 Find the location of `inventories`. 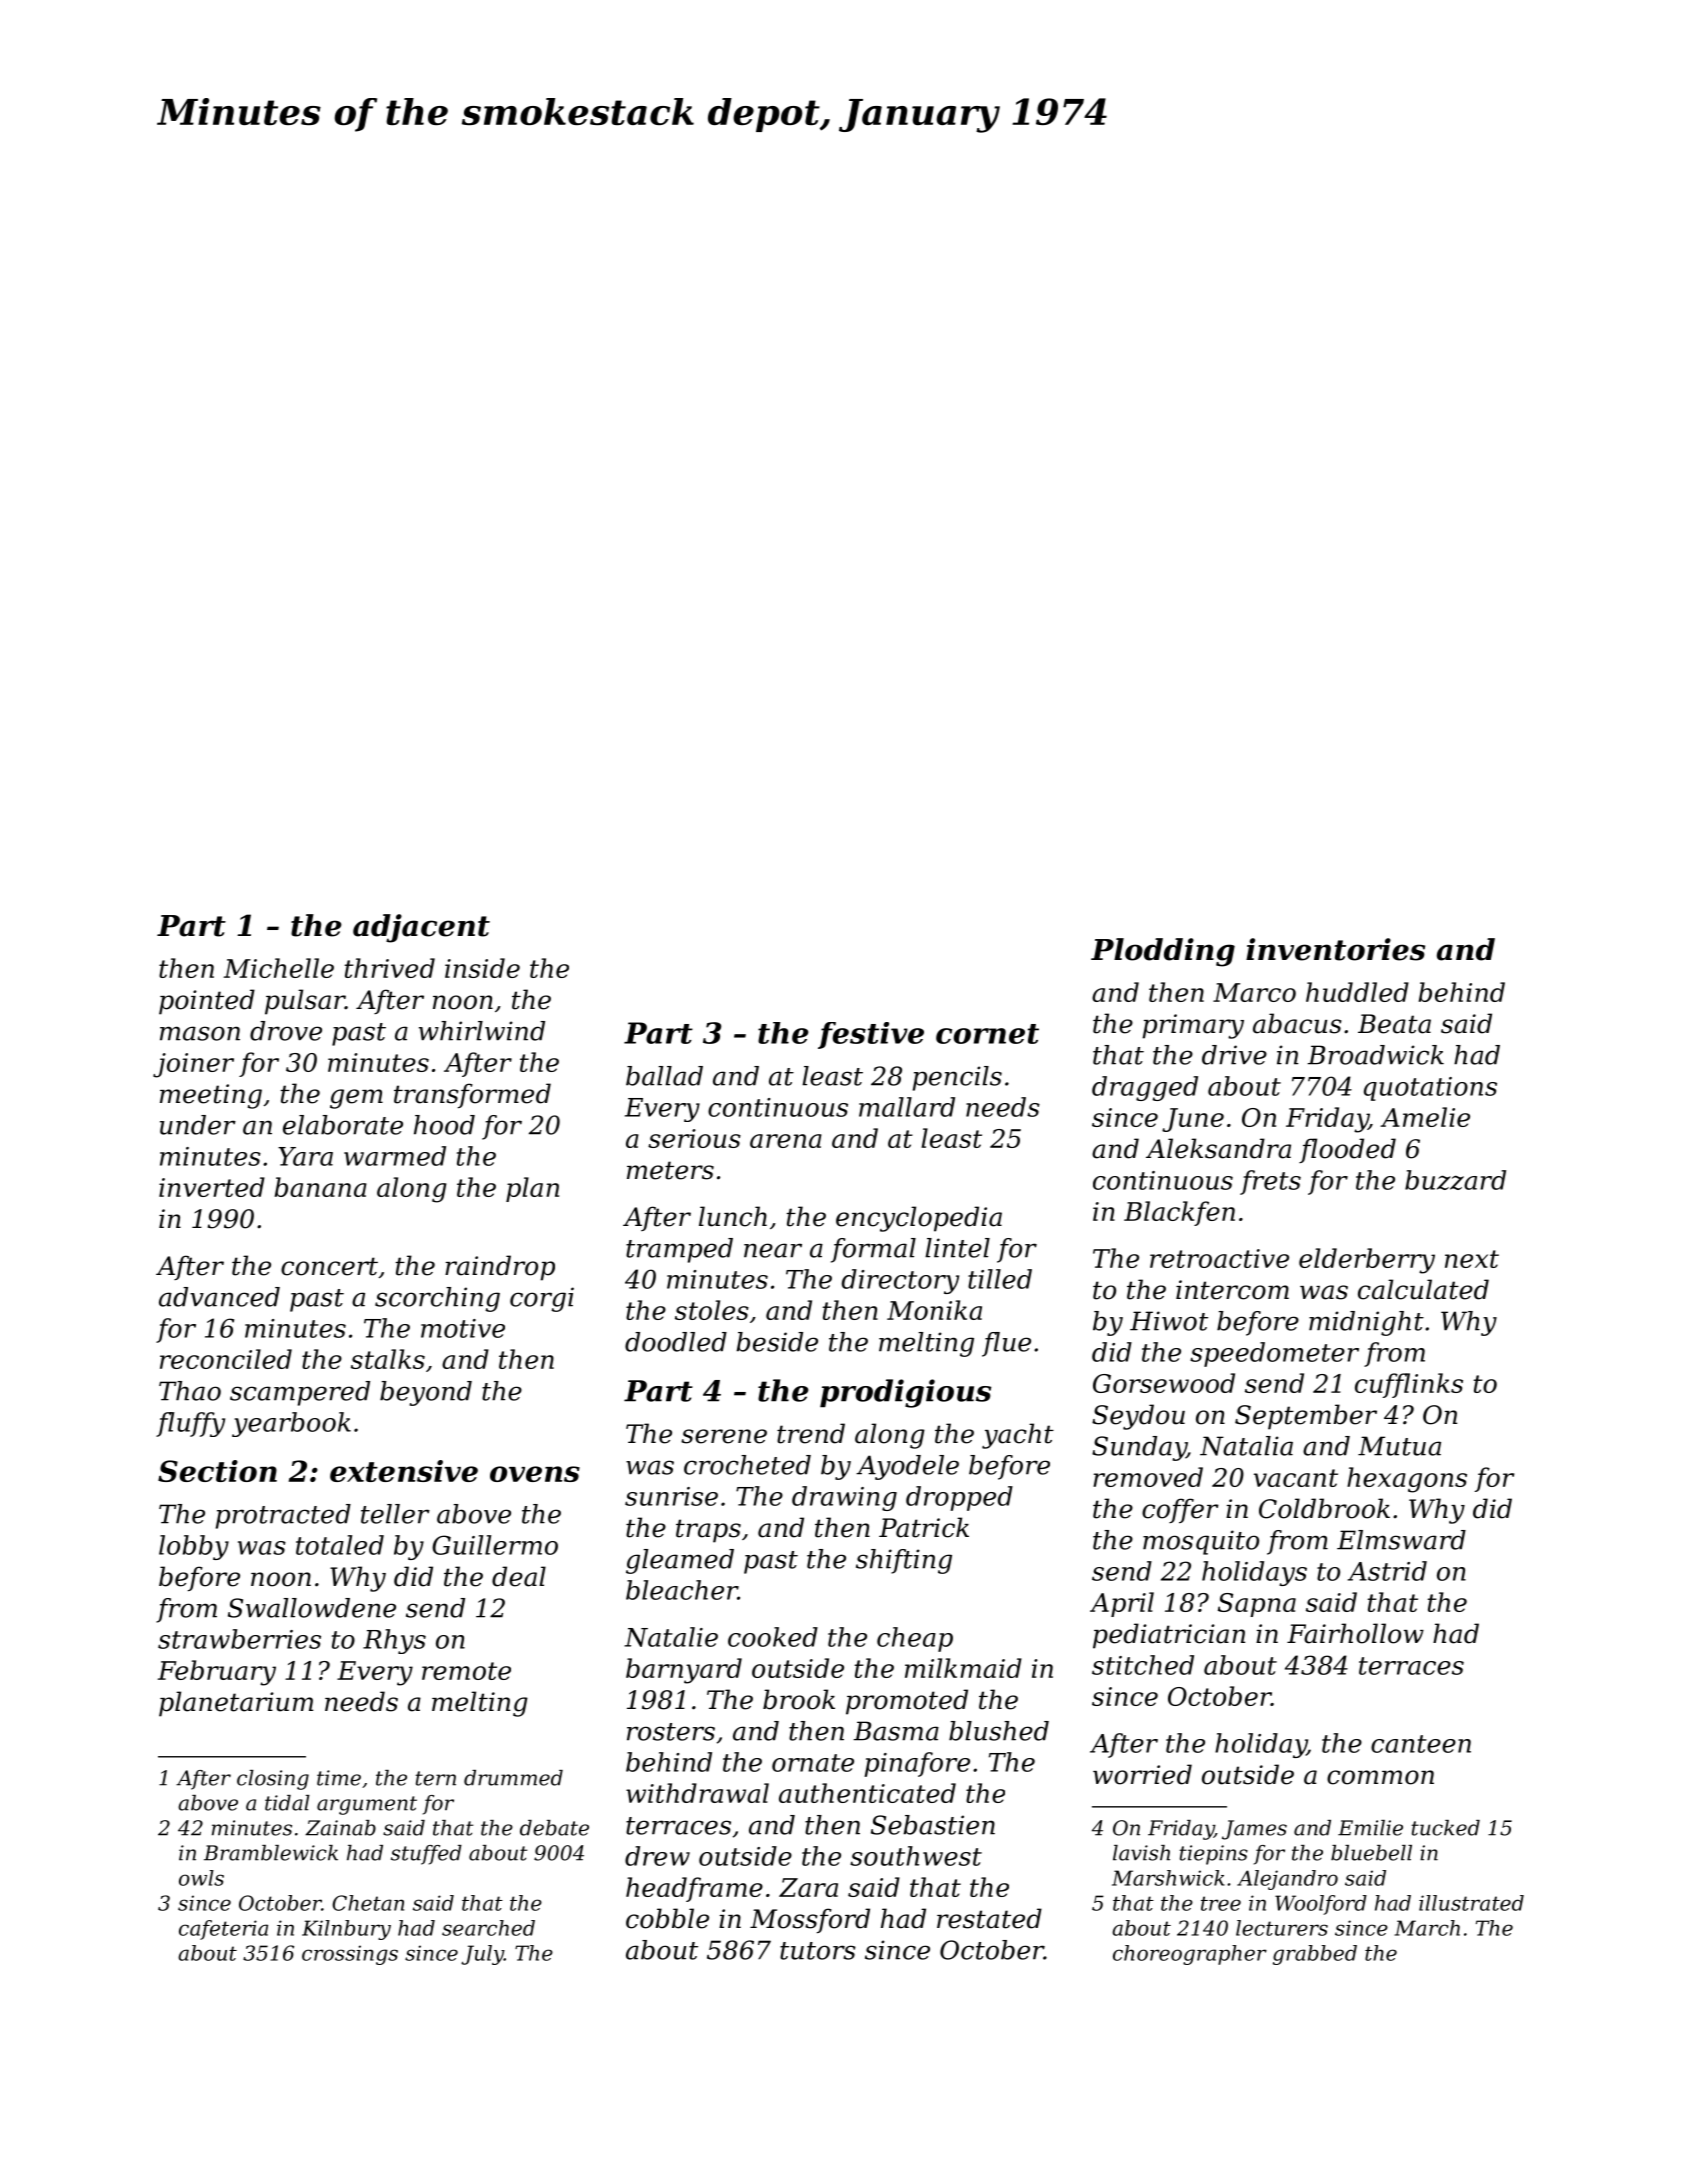

inventories is located at coordinates (1335, 949).
